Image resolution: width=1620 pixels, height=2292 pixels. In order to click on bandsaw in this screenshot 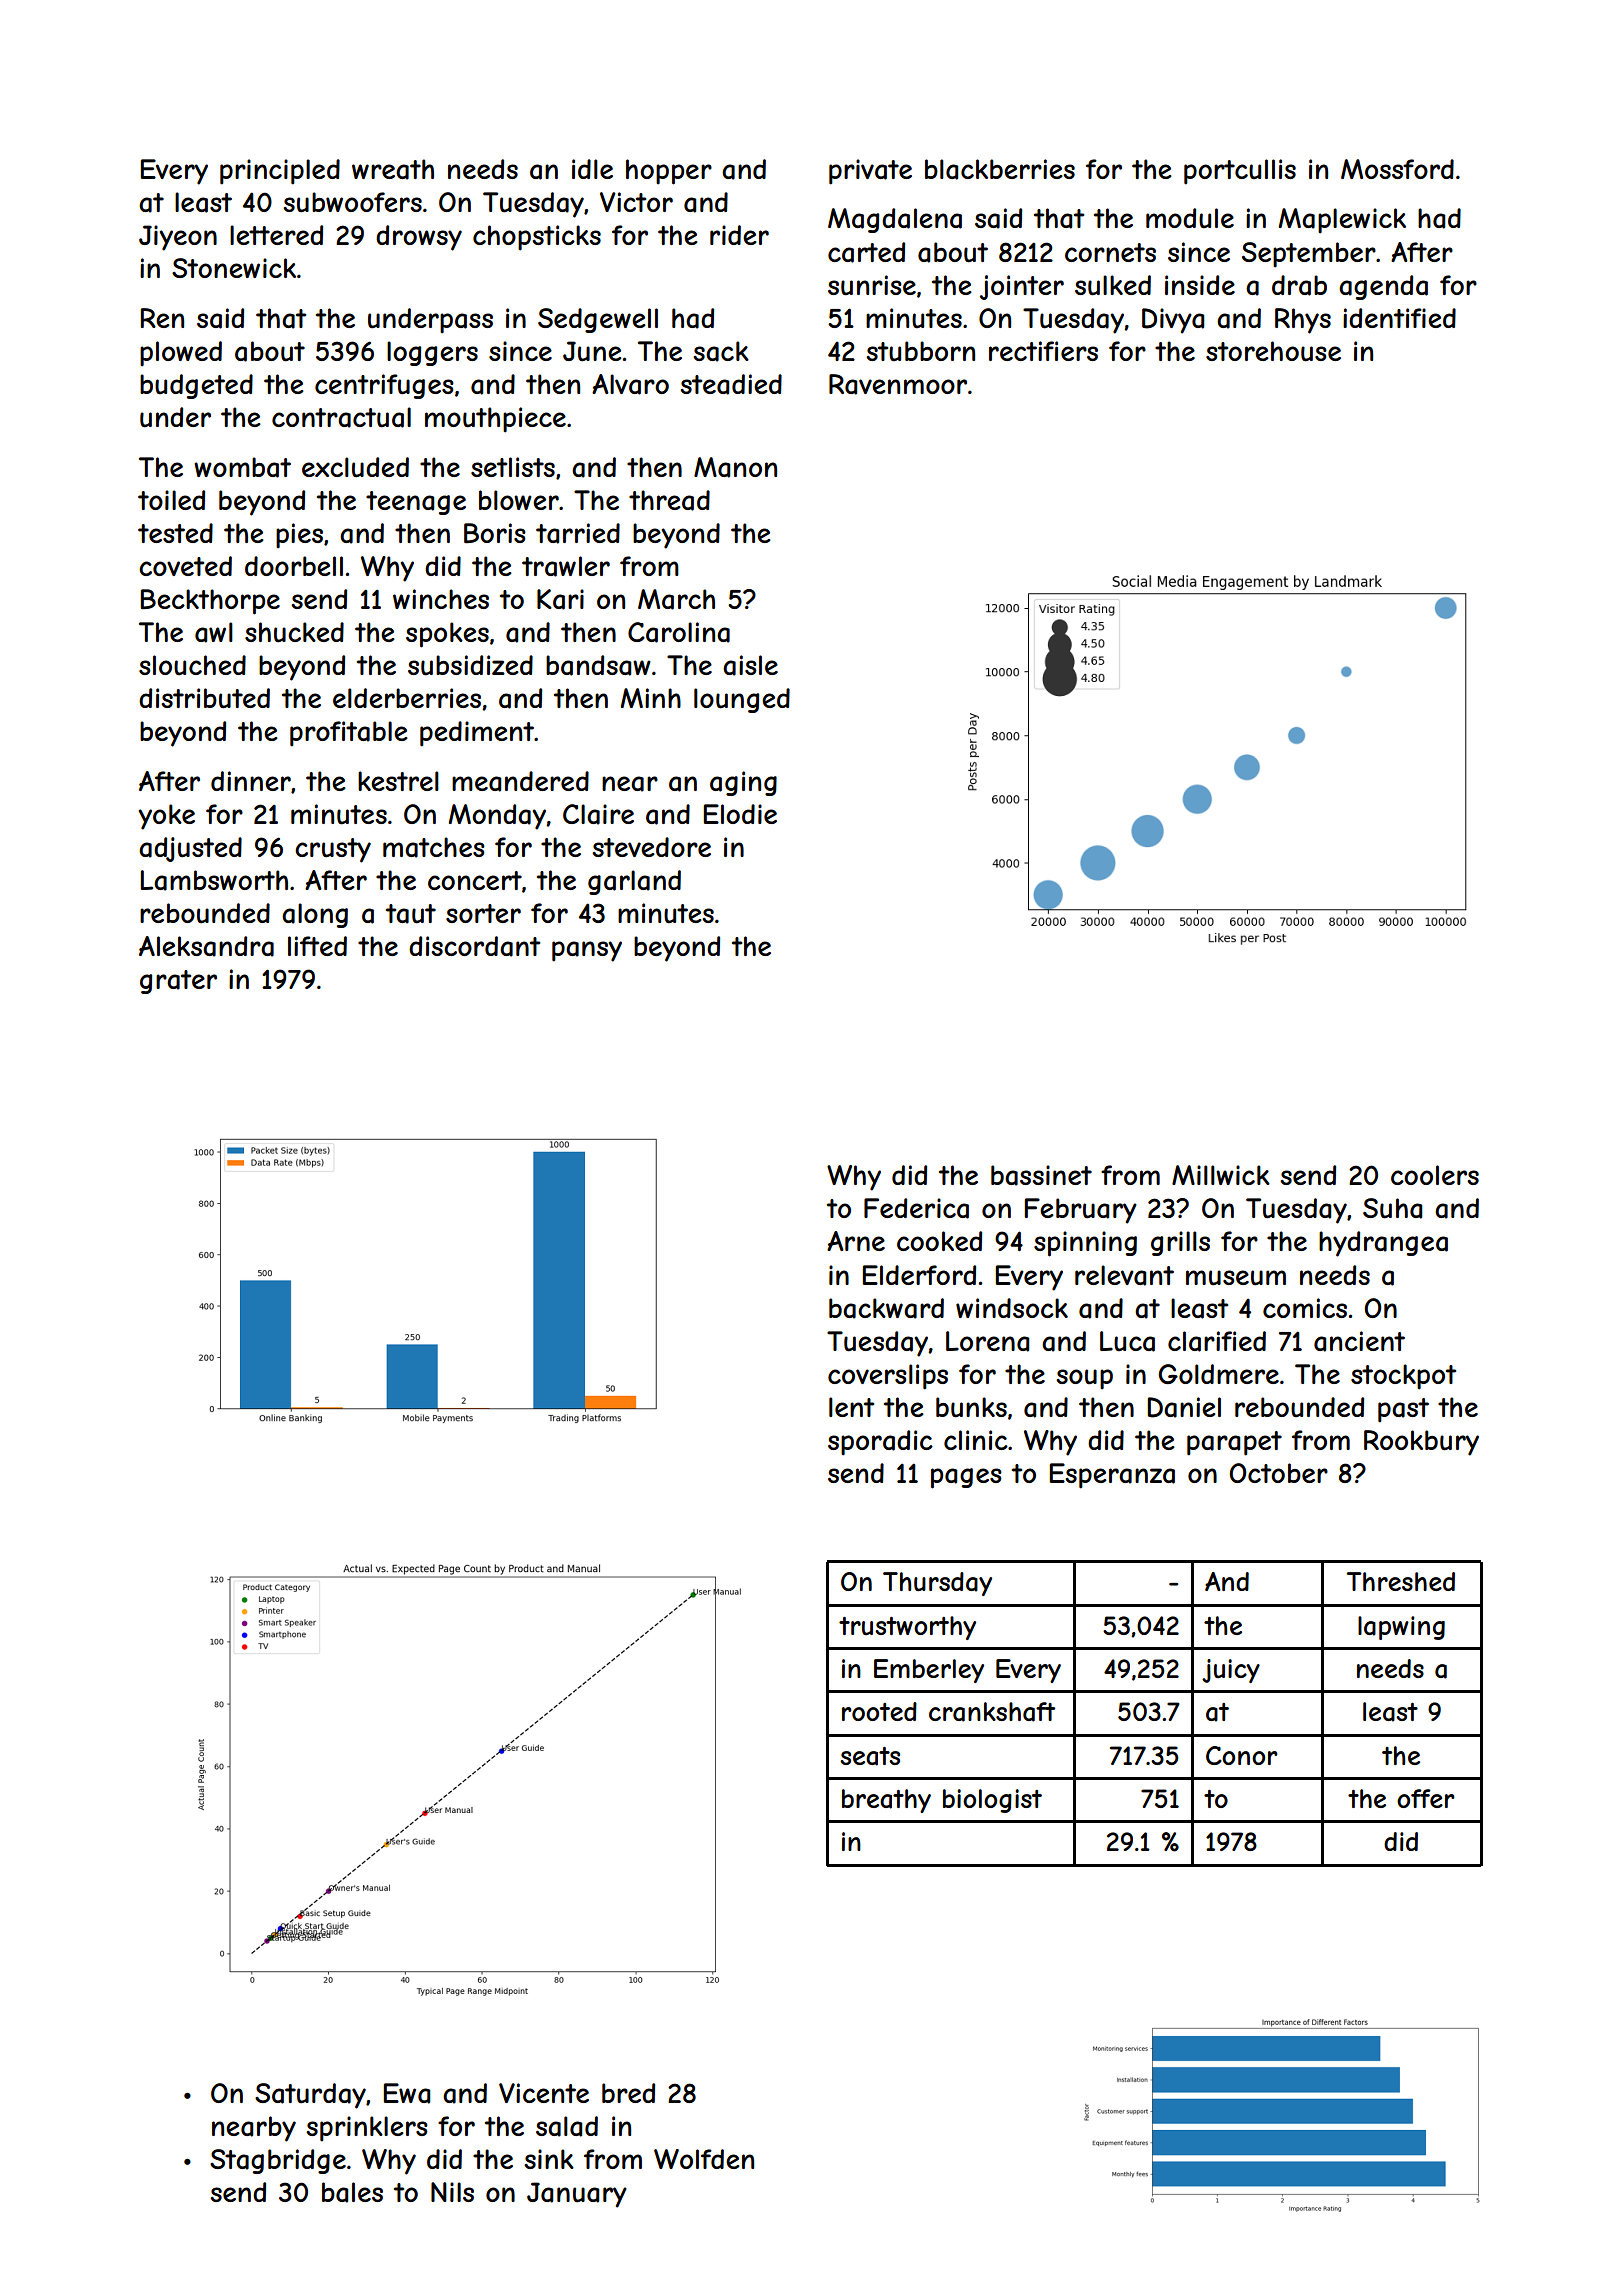, I will do `click(598, 665)`.
